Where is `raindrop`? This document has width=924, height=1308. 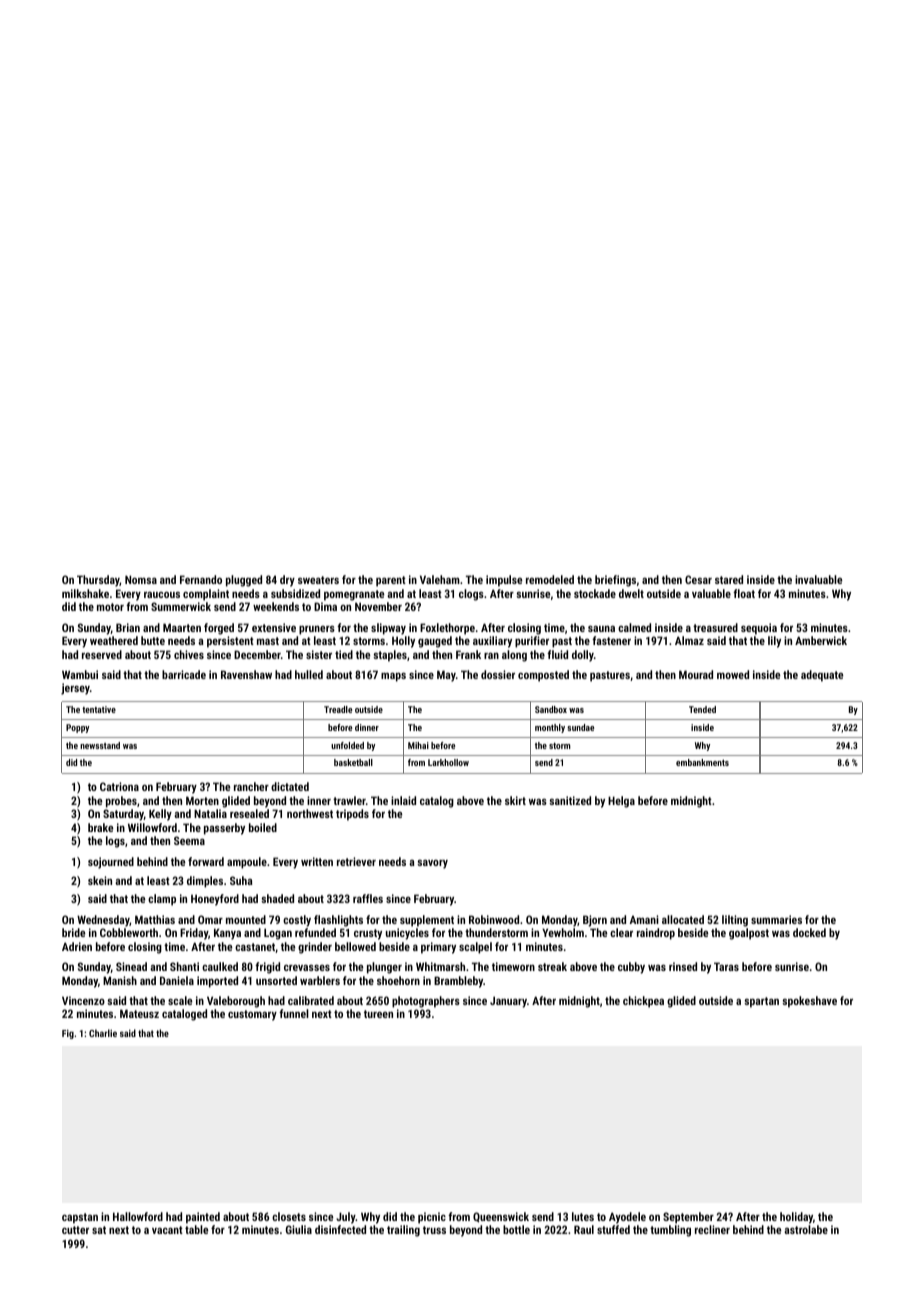 raindrop is located at coordinates (656, 934).
